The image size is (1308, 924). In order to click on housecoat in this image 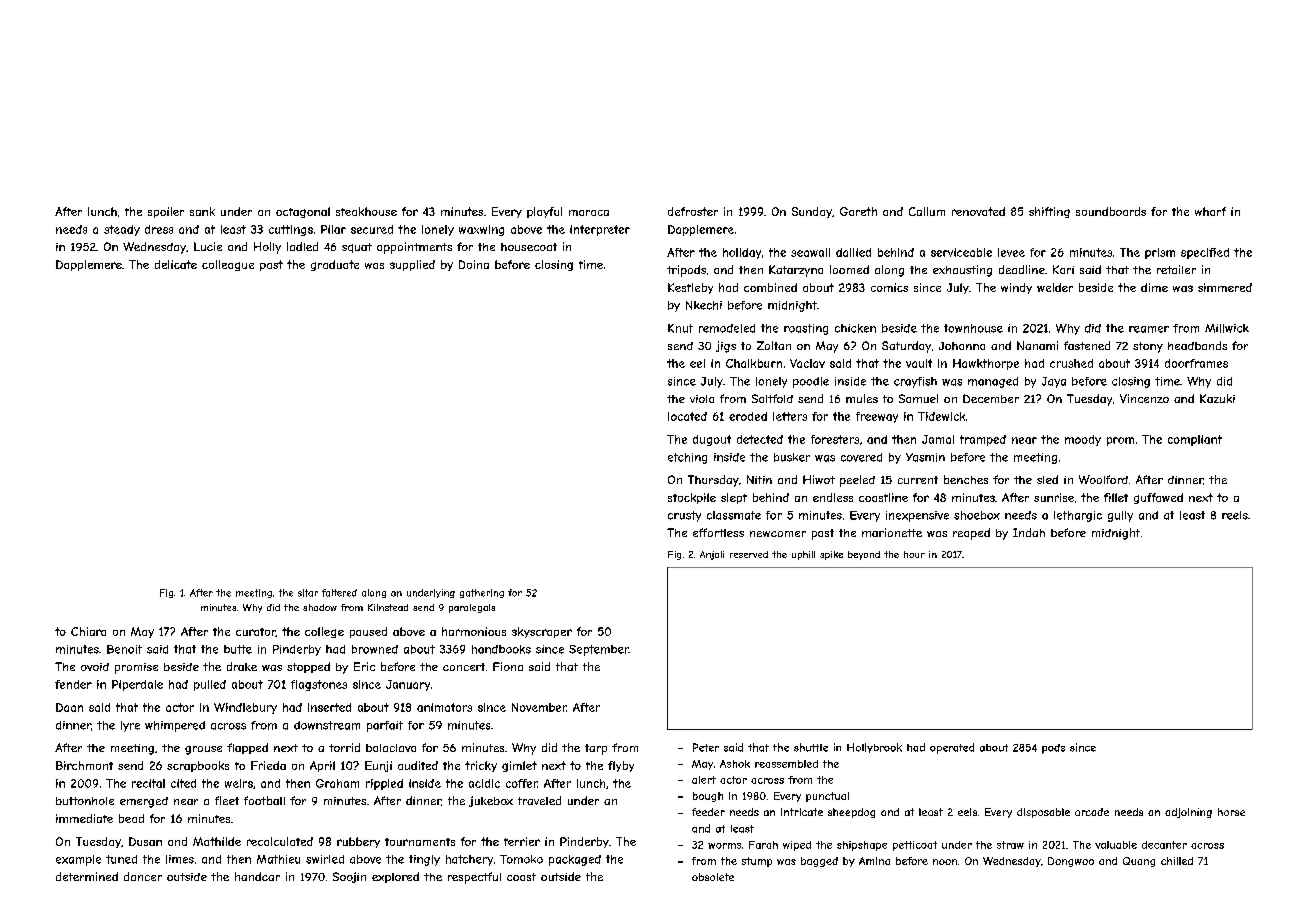, I will do `click(529, 247)`.
